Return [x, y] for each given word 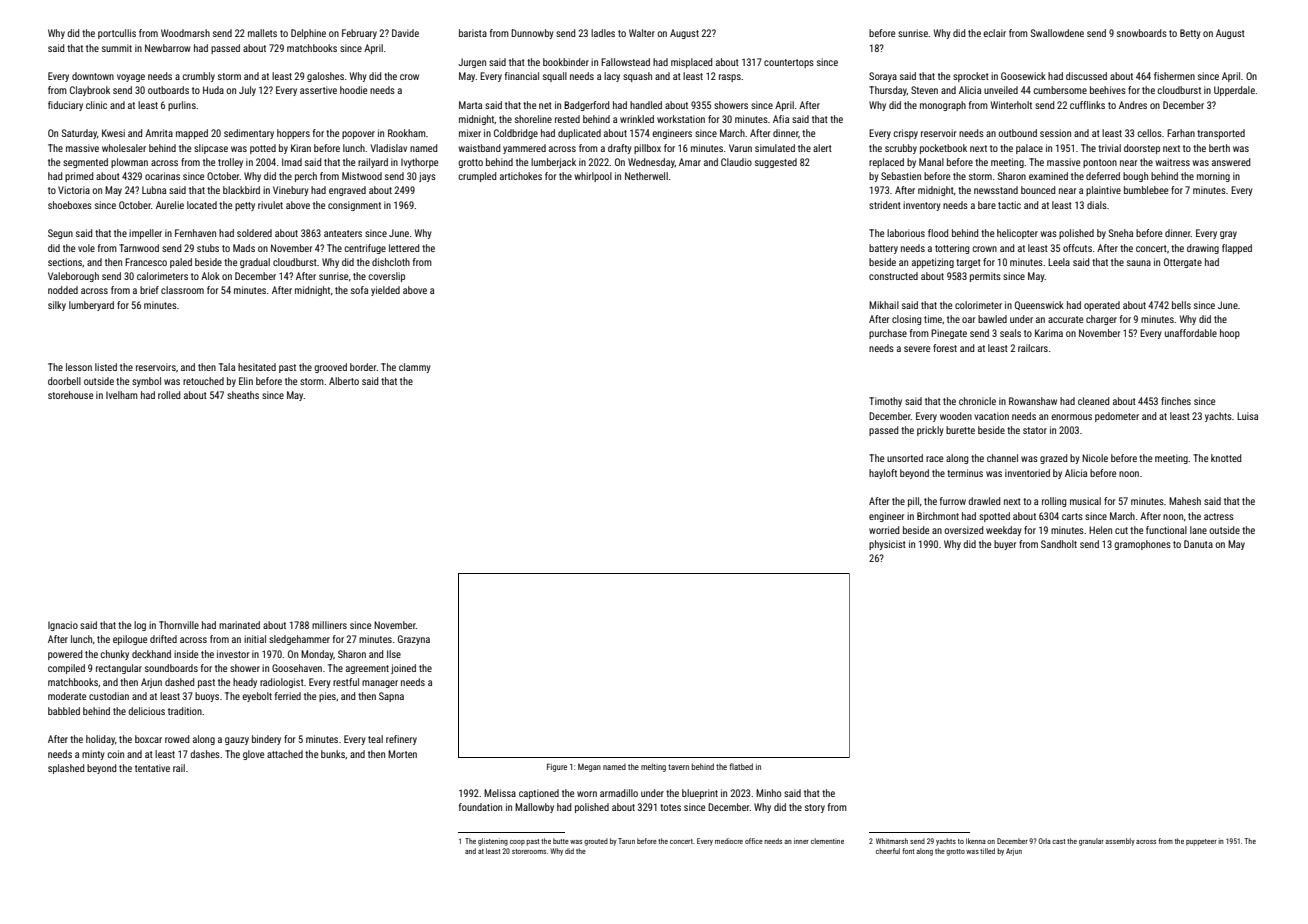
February [359, 34]
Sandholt [1059, 544]
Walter [642, 33]
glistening [493, 842]
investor [233, 654]
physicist [887, 545]
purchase [888, 334]
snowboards [1142, 33]
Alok [210, 276]
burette [960, 430]
